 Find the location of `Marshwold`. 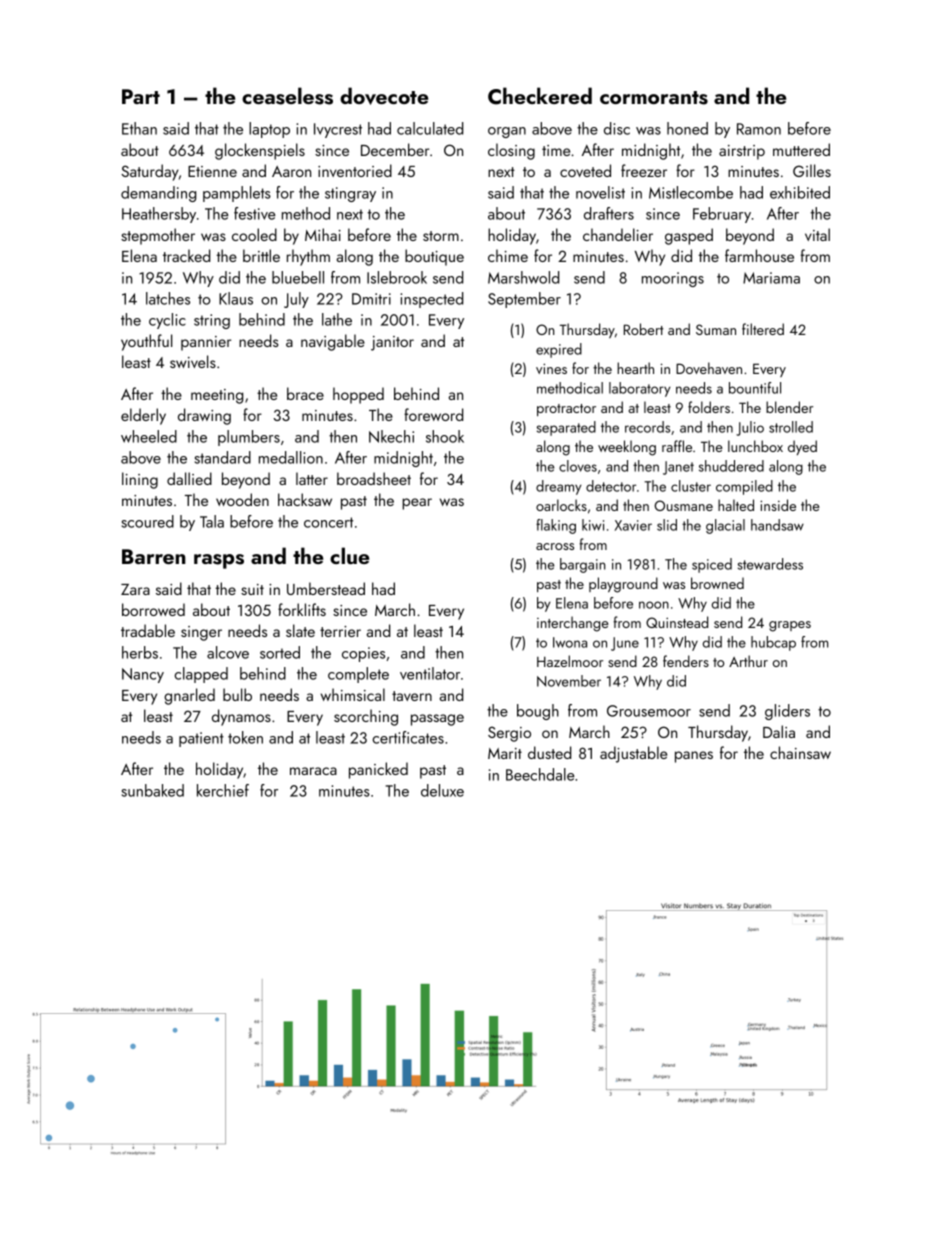

Marshwold is located at coordinates (523, 277).
